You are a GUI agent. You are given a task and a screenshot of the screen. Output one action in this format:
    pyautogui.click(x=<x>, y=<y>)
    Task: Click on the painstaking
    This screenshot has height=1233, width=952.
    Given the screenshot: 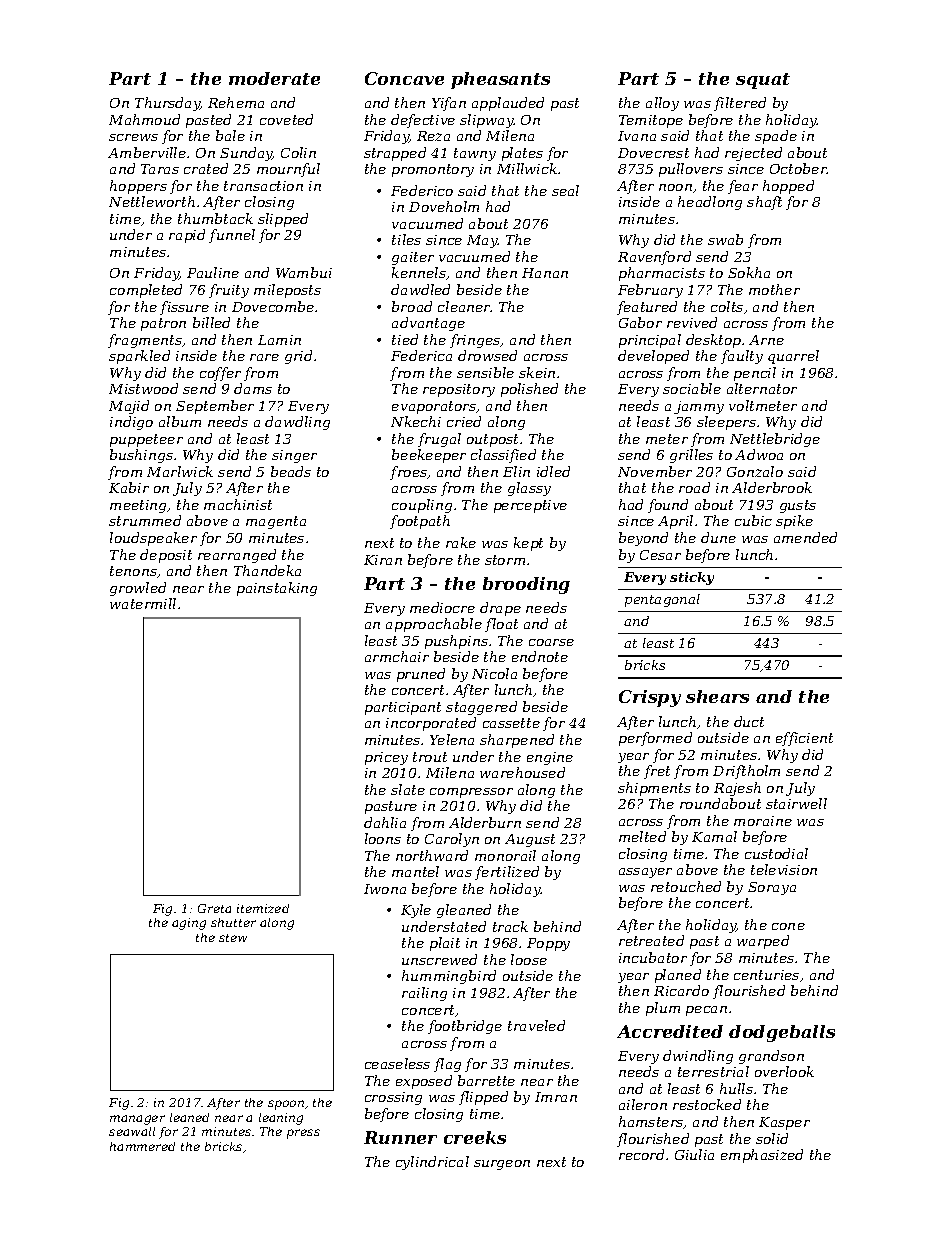 What is the action you would take?
    pyautogui.click(x=277, y=589)
